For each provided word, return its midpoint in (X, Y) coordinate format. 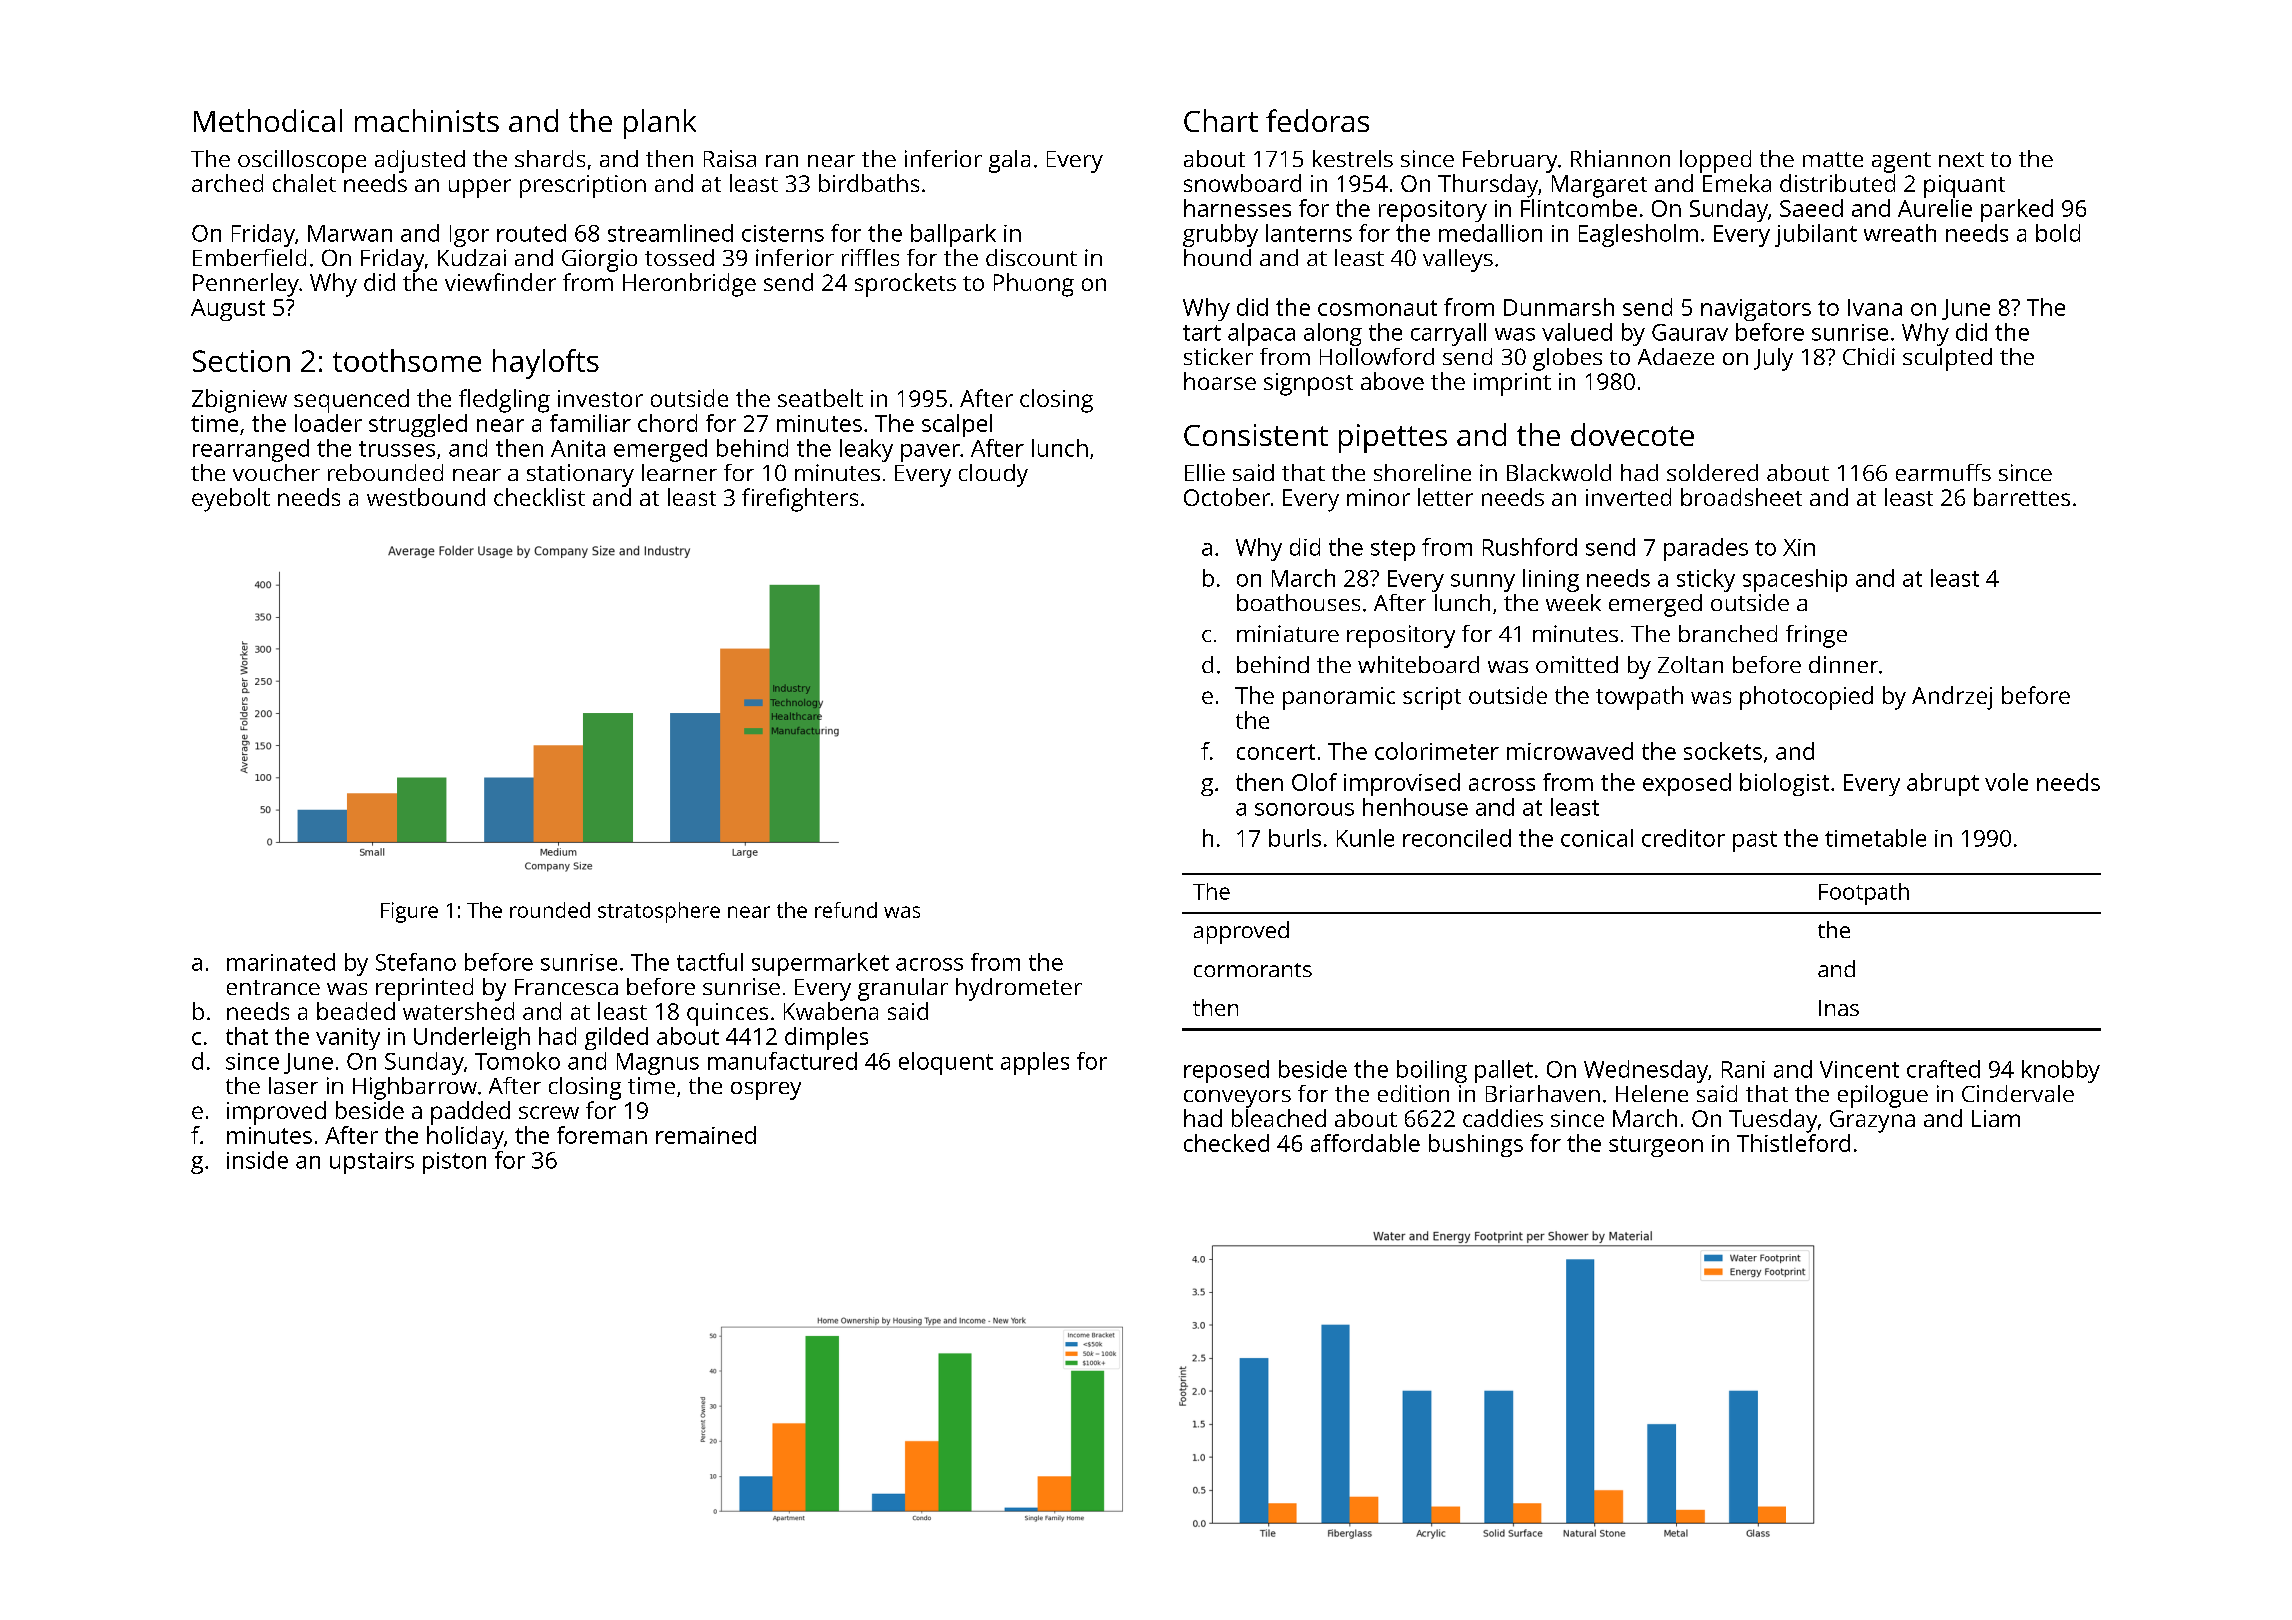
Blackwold (1559, 472)
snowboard (1242, 183)
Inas (1839, 1008)
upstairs (372, 1163)
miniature (1288, 633)
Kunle (1365, 838)
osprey (766, 1091)
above (1392, 381)
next (1961, 159)
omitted (1577, 664)
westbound (426, 497)
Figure (409, 912)
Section (241, 361)
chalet (304, 183)
